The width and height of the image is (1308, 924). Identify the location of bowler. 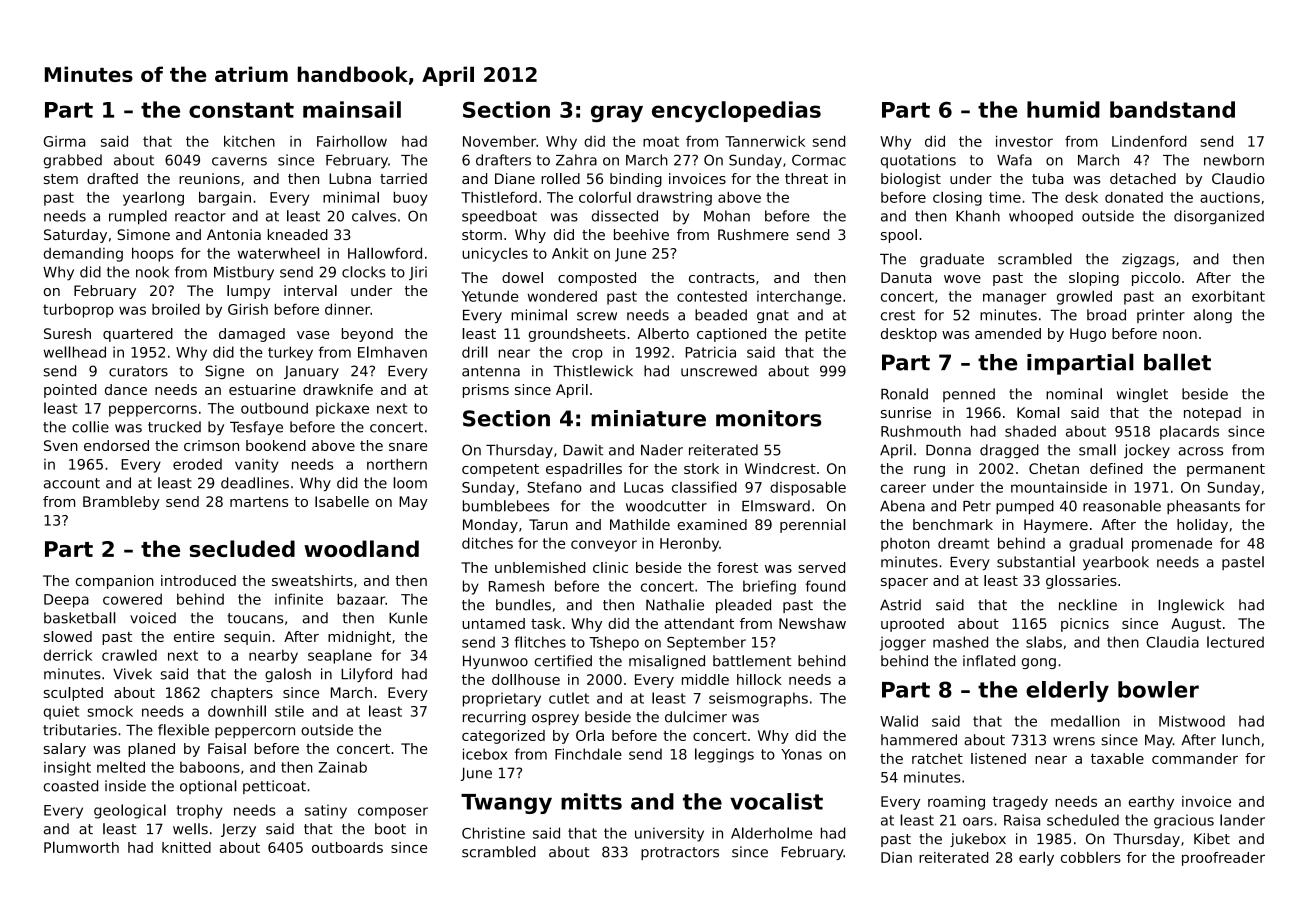
(1158, 689).
